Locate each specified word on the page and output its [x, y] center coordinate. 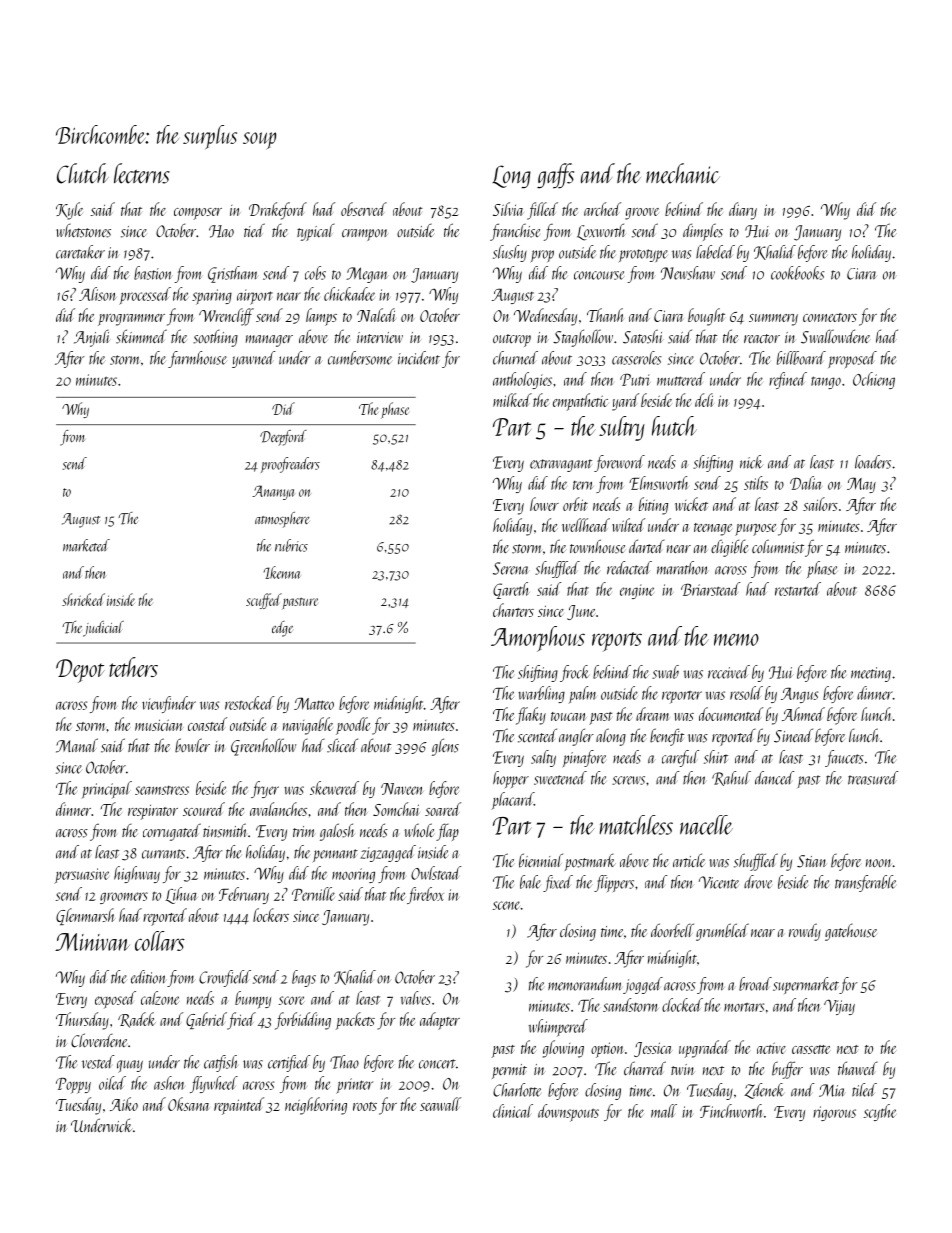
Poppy [73, 1085]
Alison [98, 294]
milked [512, 400]
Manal [77, 745]
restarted [798, 589]
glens [445, 747]
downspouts [568, 1113]
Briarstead [710, 589]
